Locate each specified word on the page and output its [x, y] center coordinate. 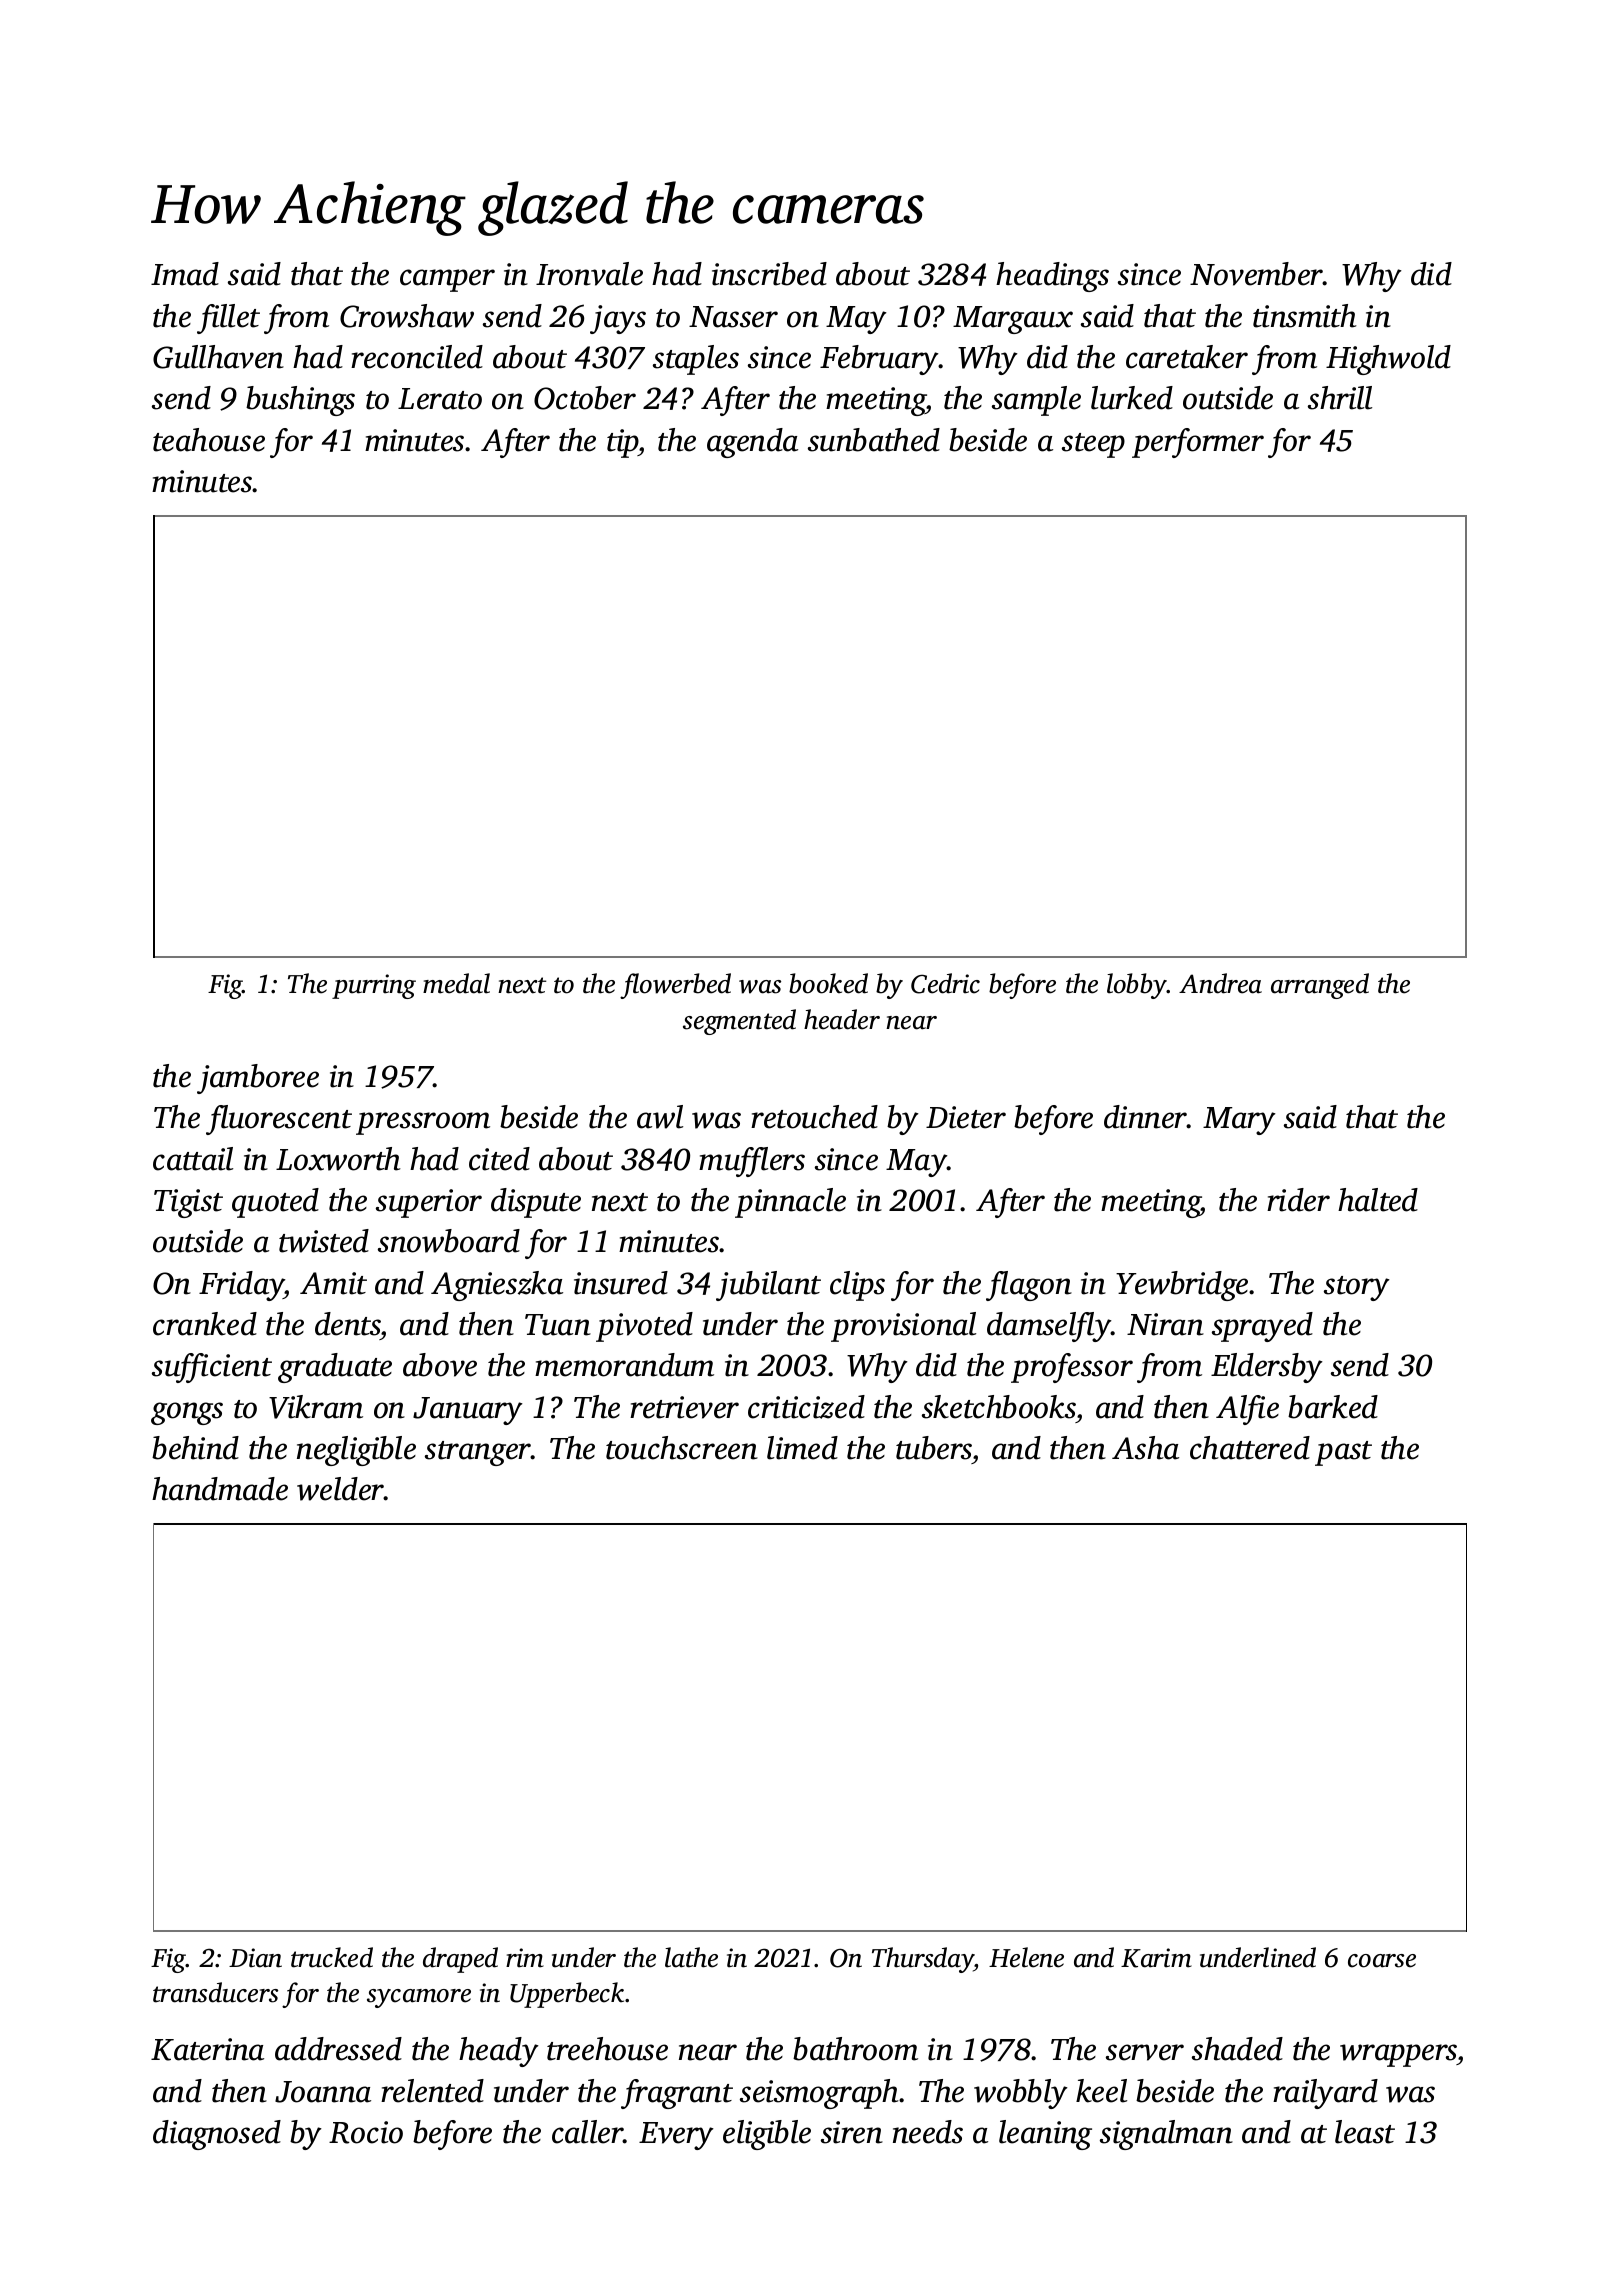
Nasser [733, 317]
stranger [478, 1453]
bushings [300, 401]
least [1365, 2132]
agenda [752, 443]
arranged [1320, 986]
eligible [767, 2135]
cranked [205, 1324]
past [1343, 1453]
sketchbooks [999, 1407]
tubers [934, 1448]
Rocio [366, 2132]
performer [1198, 443]
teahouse [209, 440]
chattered [1250, 1448]
